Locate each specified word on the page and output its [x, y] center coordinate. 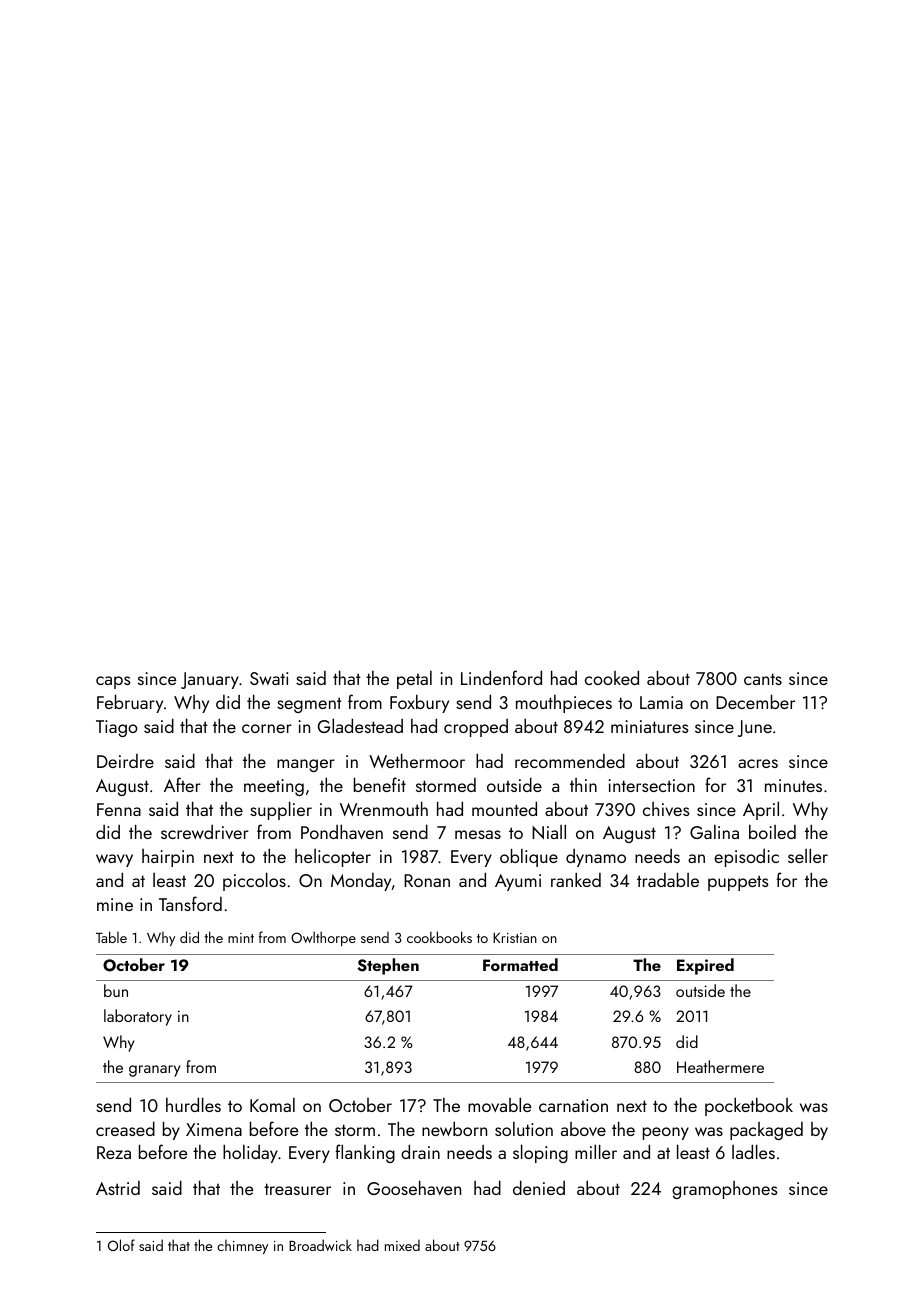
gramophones [725, 1190]
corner [267, 728]
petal [414, 680]
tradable [668, 879]
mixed [402, 1245]
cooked [612, 677]
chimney [242, 1246]
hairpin [168, 858]
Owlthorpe [323, 938]
